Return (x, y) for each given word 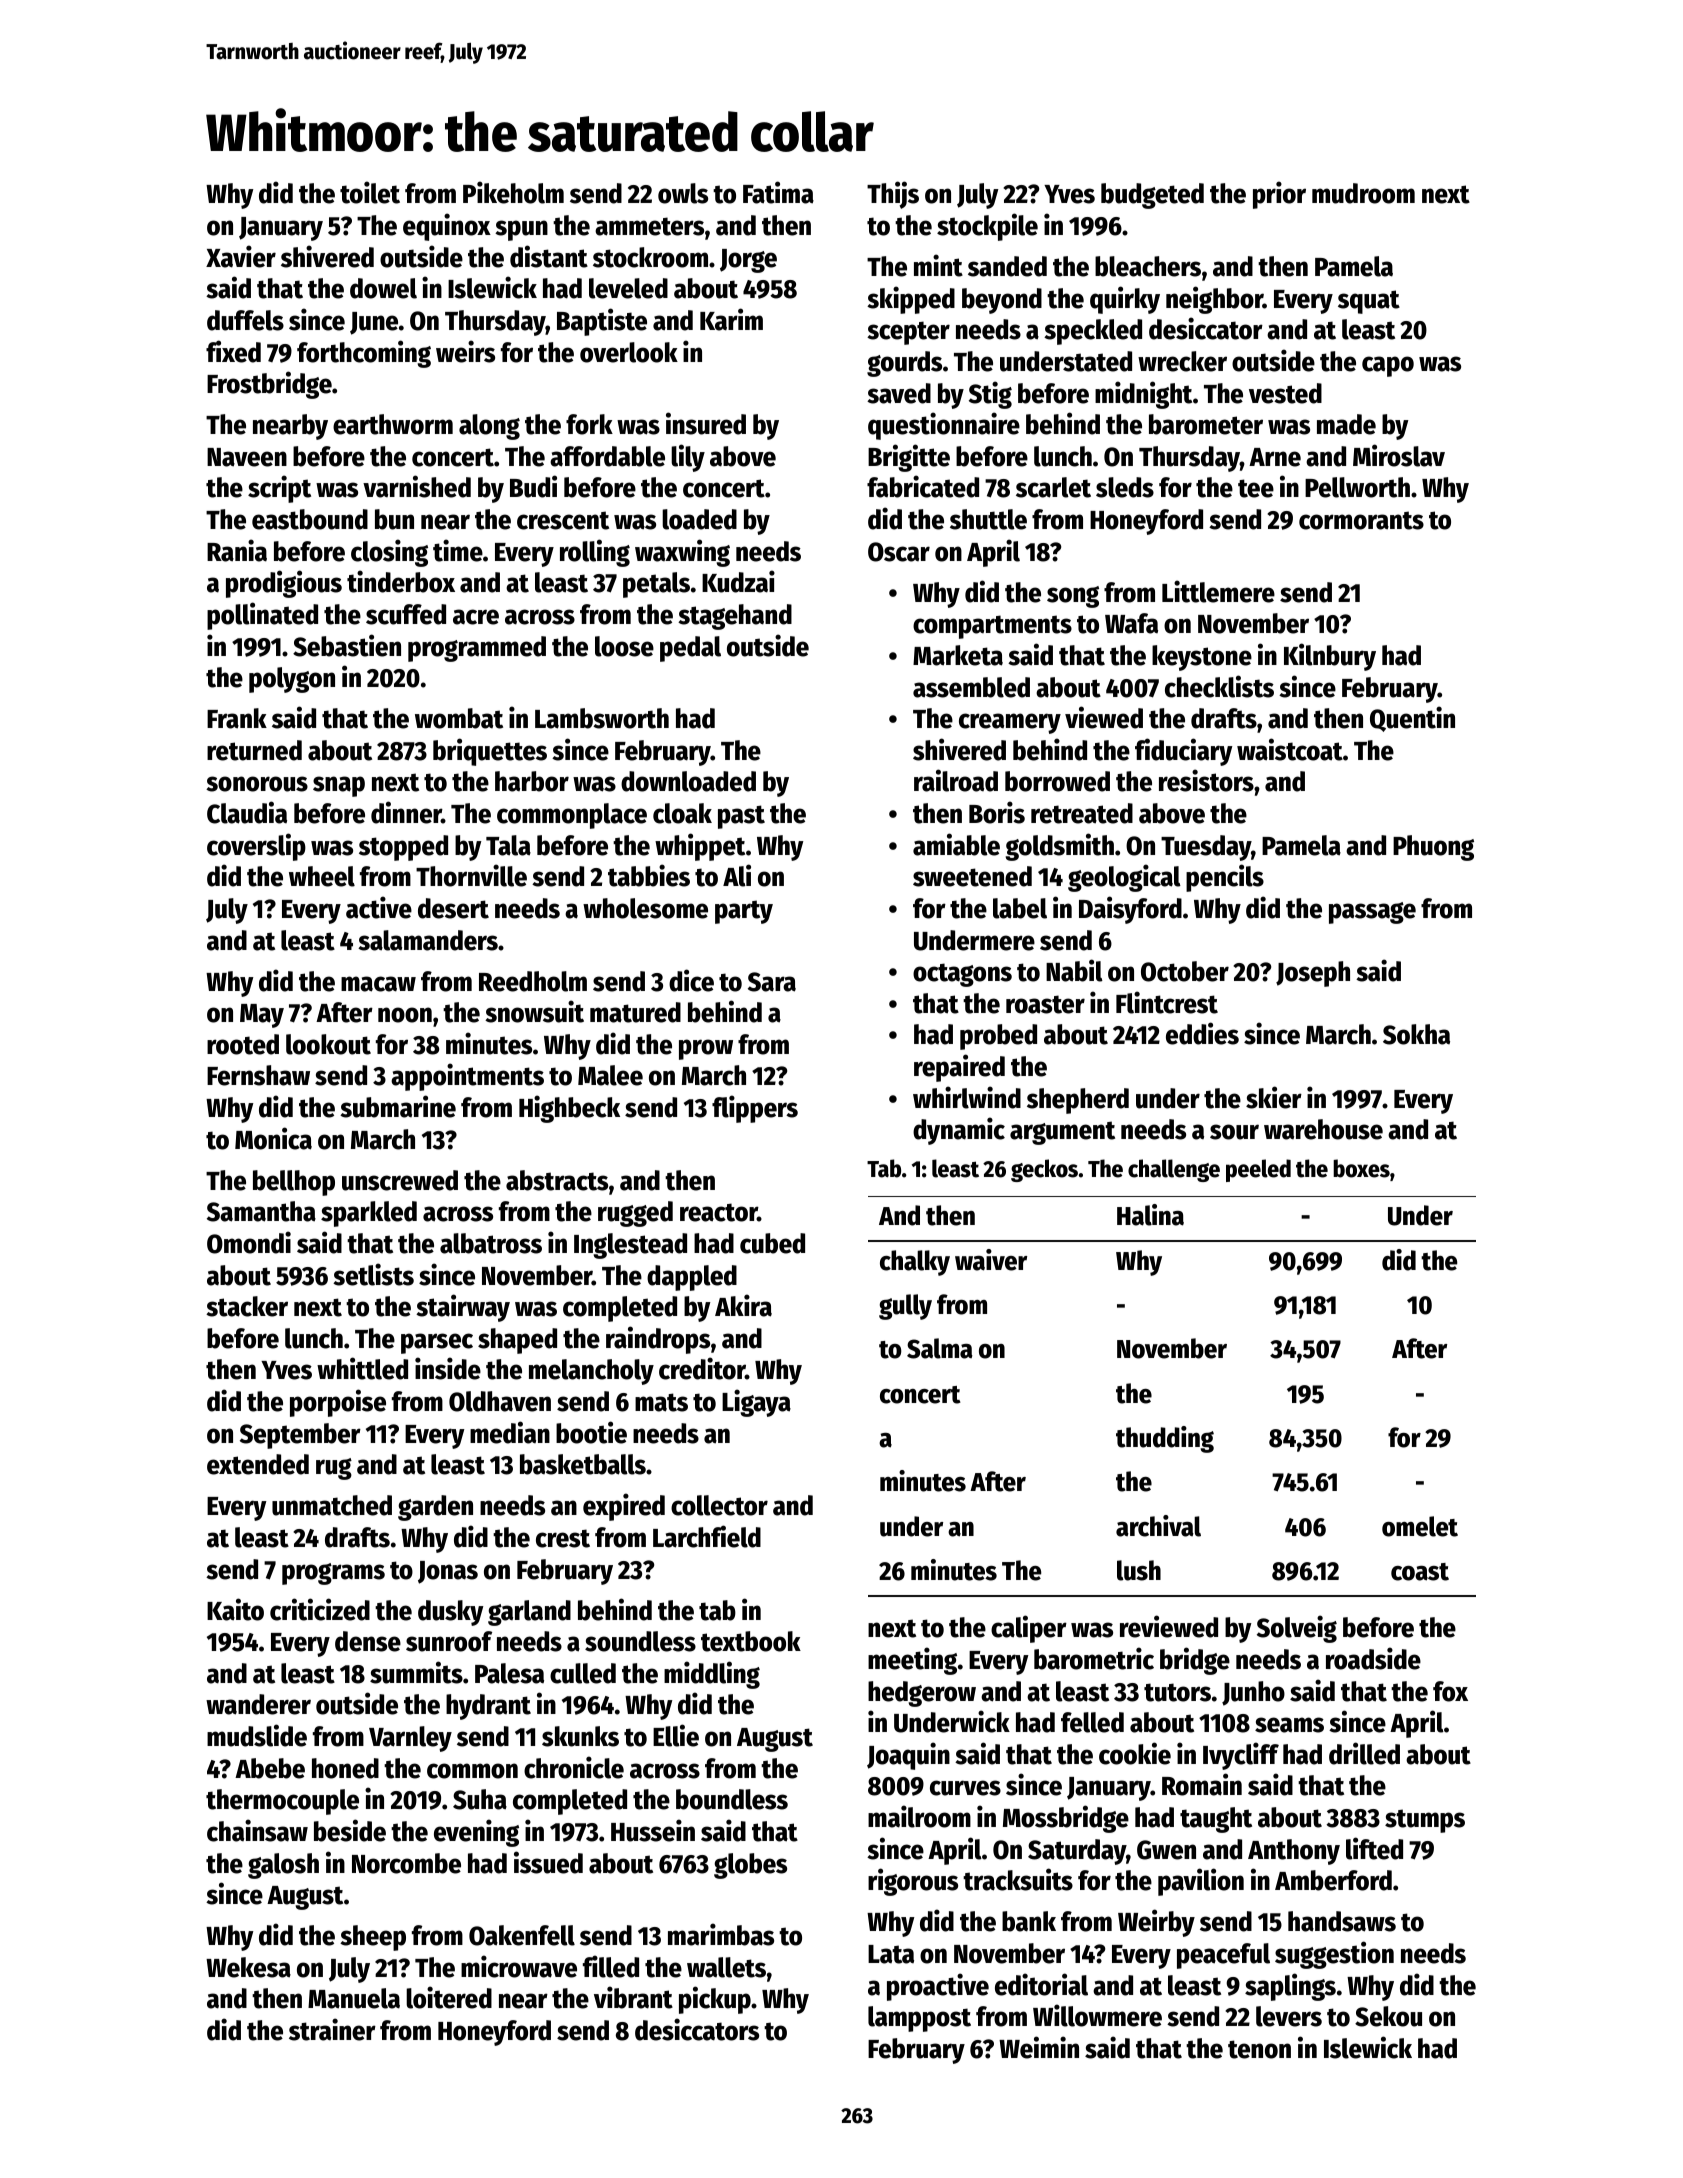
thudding (1165, 1439)
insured (706, 423)
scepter (908, 333)
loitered (449, 1997)
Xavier (241, 256)
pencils (1225, 878)
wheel (322, 876)
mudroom (1363, 193)
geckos (1044, 1170)
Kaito (235, 1609)
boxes (1361, 1168)
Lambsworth (602, 718)
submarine (398, 1106)
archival (1158, 1526)
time (458, 550)
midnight (1143, 395)
